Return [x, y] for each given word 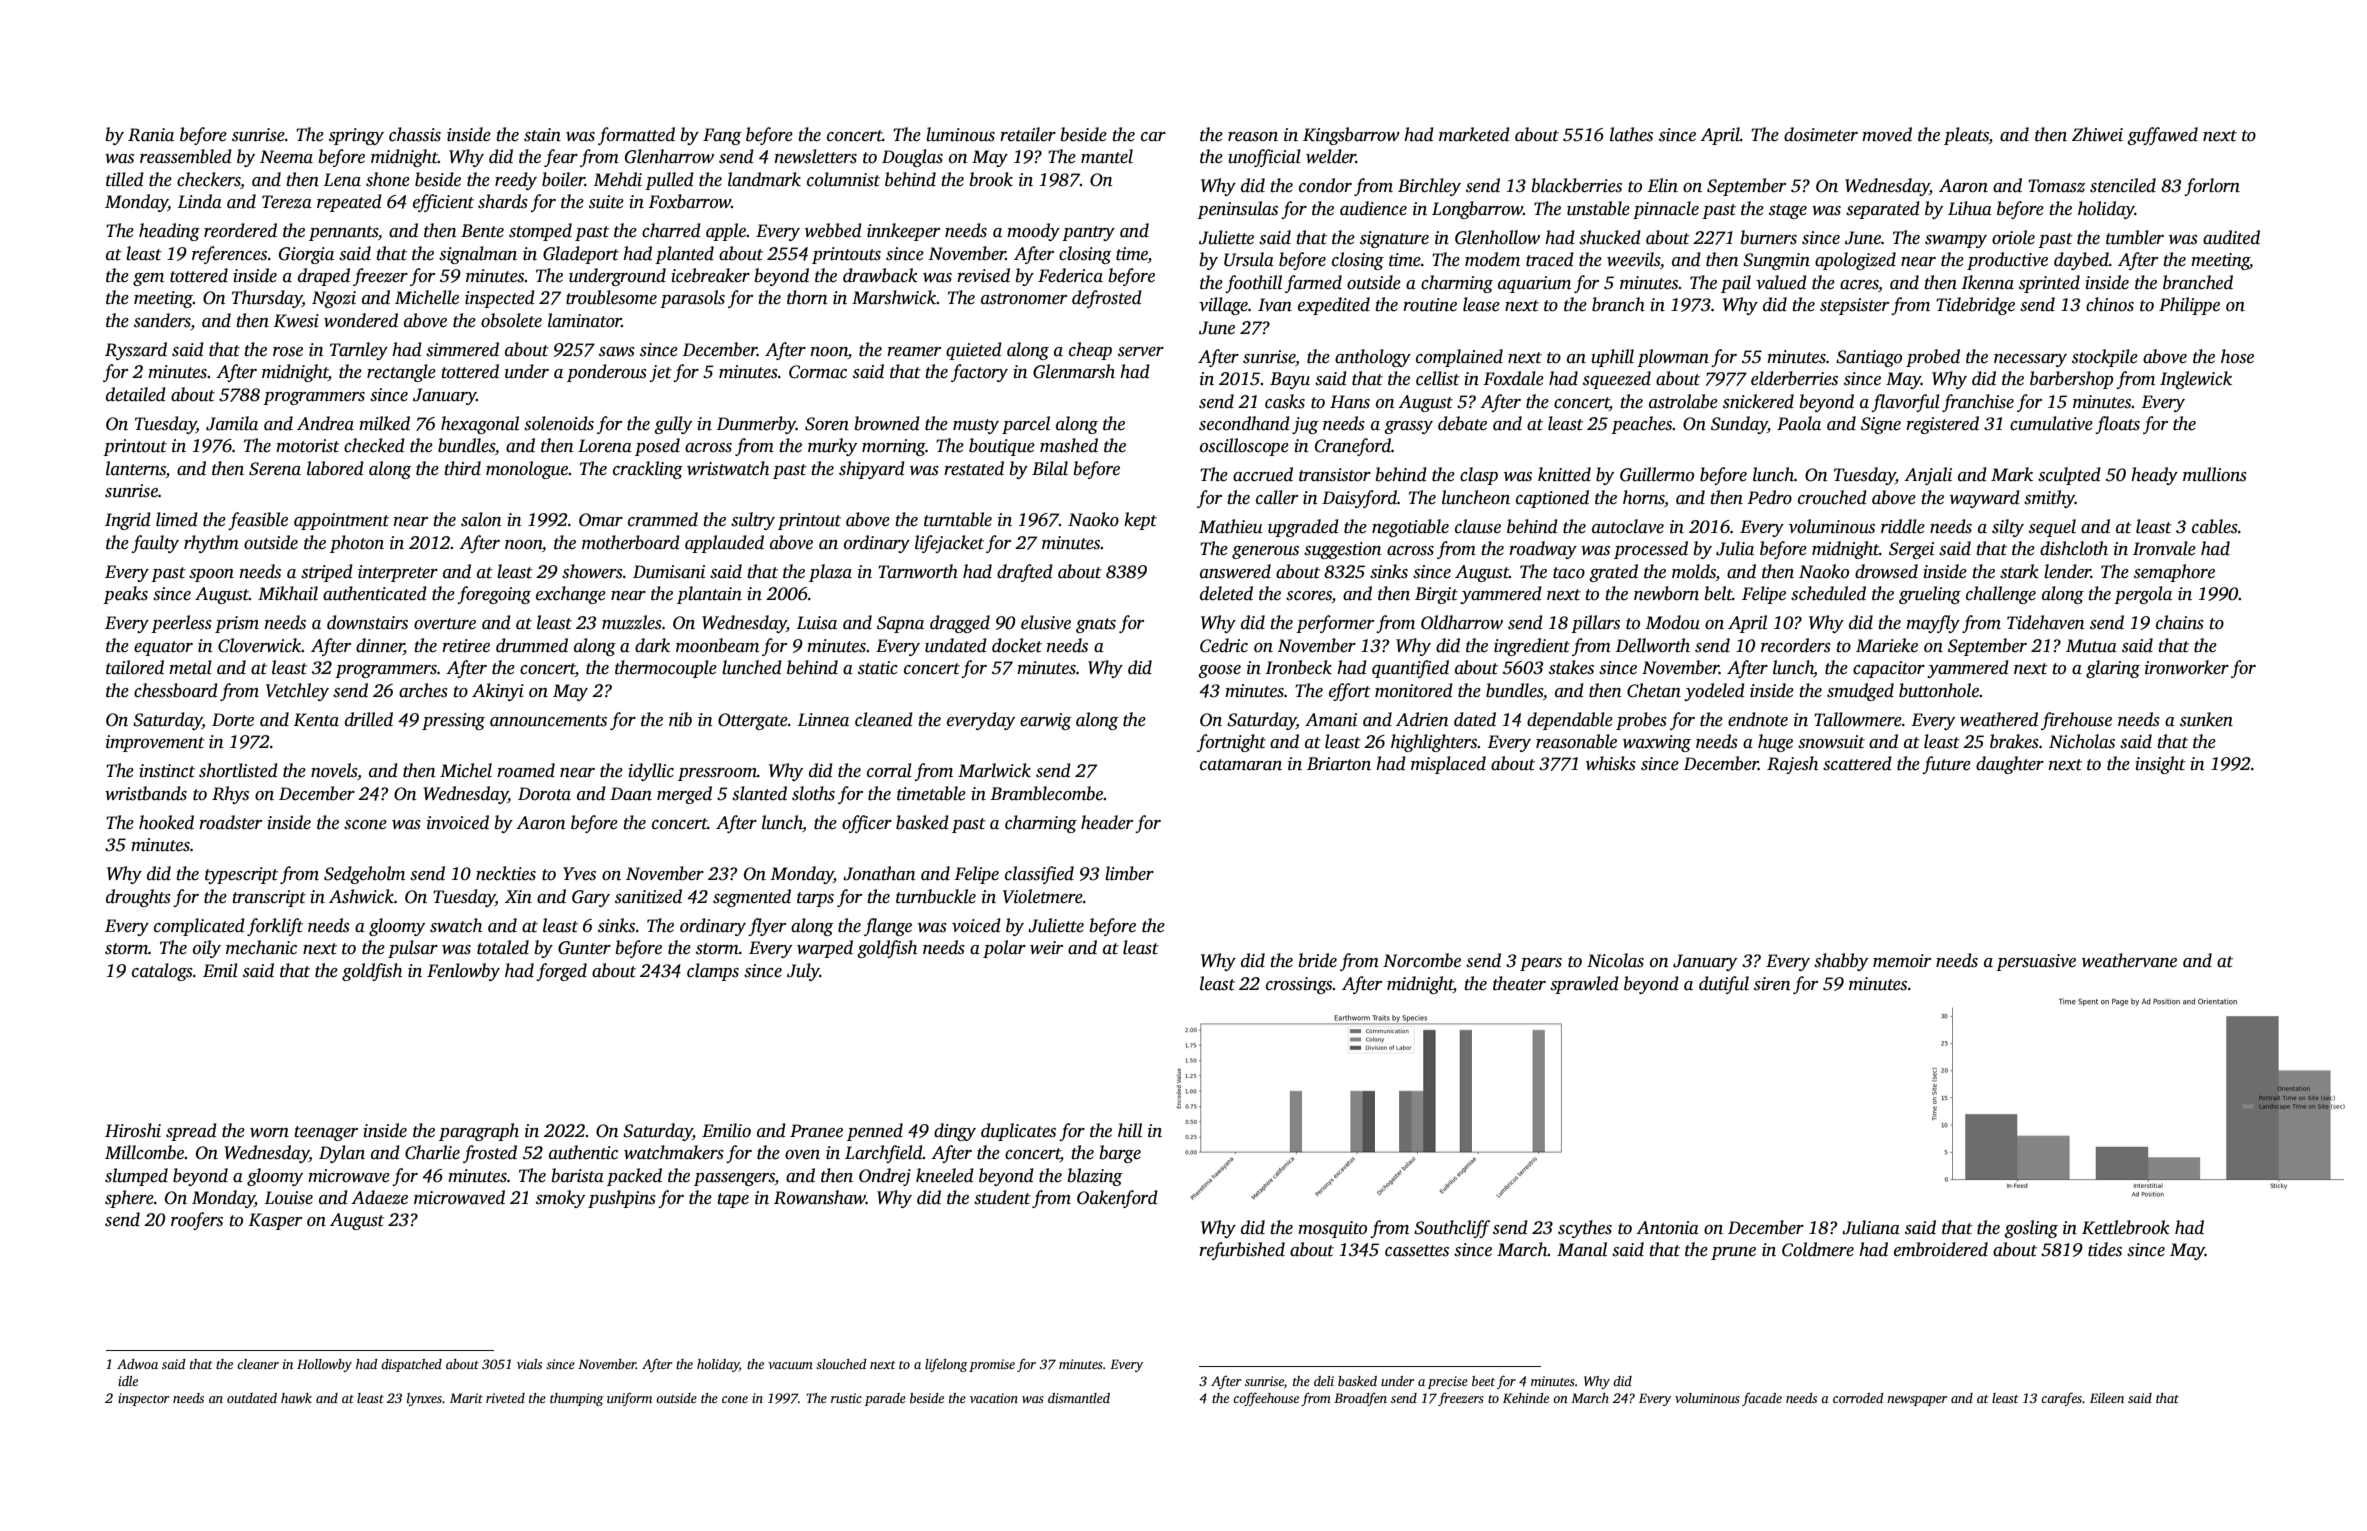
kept [1140, 521]
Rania [151, 135]
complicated [199, 927]
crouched [1832, 497]
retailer [1028, 134]
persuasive [2036, 962]
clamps [713, 972]
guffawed [2162, 136]
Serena [275, 469]
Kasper [275, 1221]
